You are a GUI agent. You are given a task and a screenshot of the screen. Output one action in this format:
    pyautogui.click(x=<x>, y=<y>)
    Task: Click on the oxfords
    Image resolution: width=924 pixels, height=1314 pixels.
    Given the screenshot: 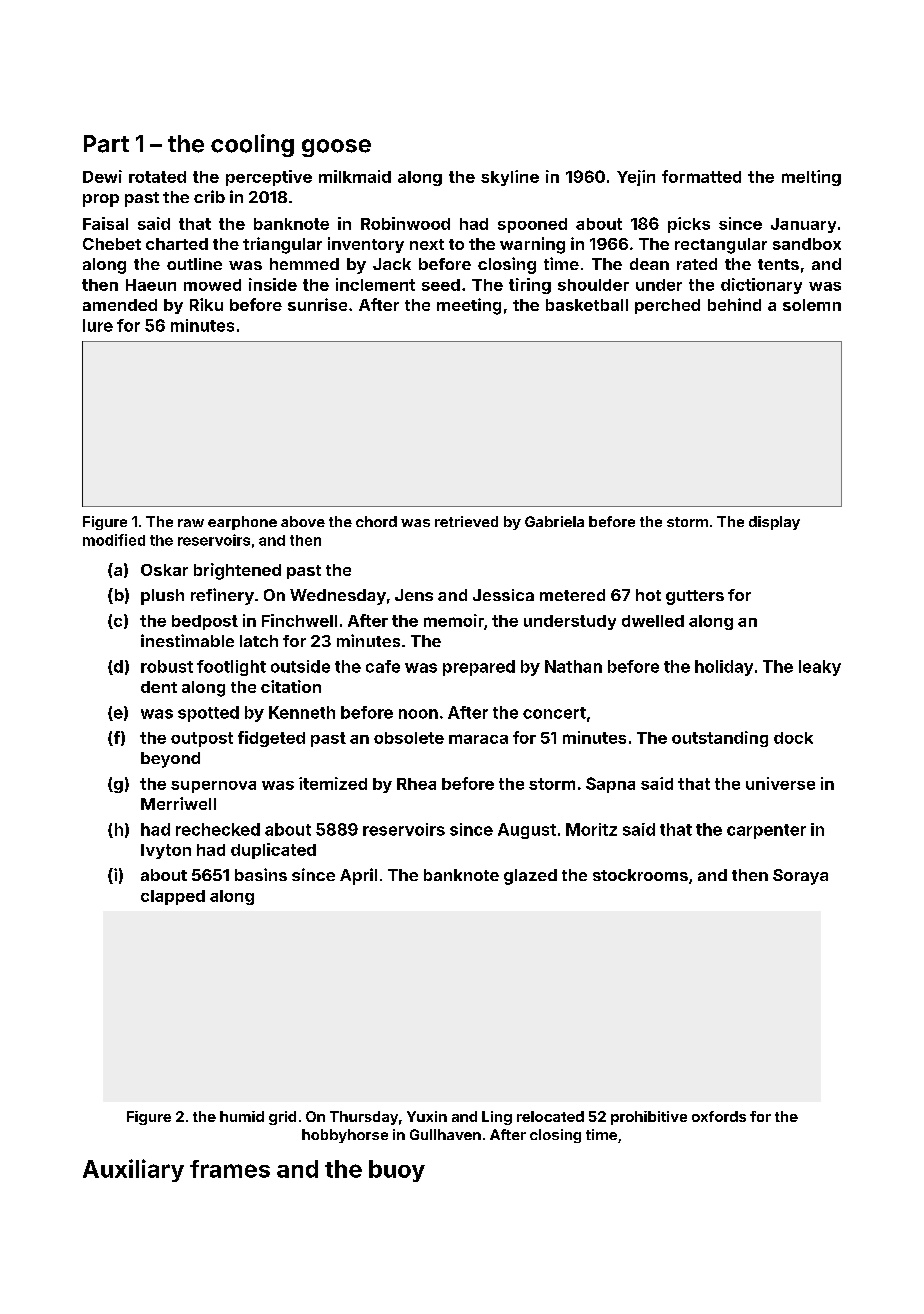 What is the action you would take?
    pyautogui.click(x=719, y=1116)
